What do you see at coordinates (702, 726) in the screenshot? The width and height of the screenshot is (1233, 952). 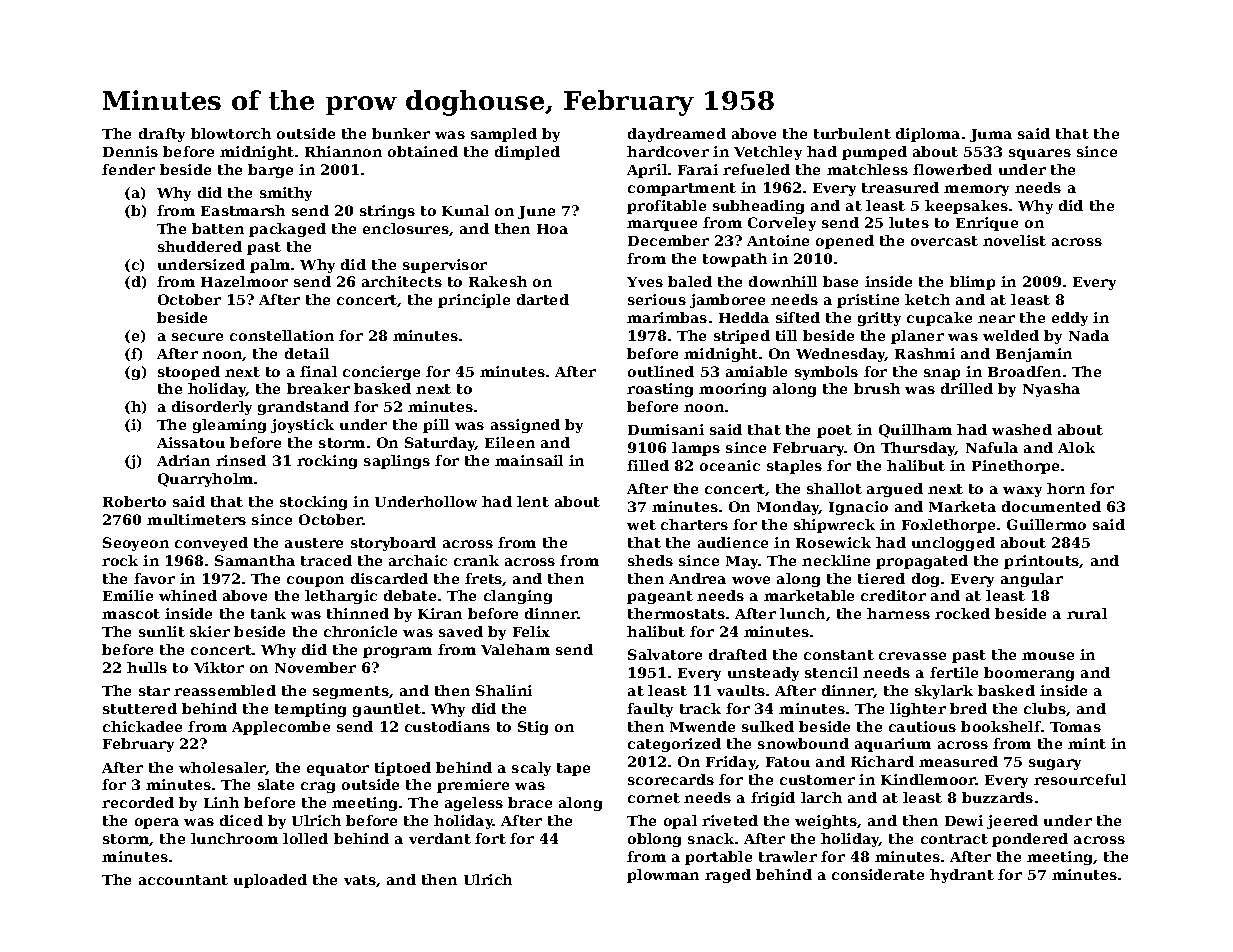 I see `Mwende` at bounding box center [702, 726].
